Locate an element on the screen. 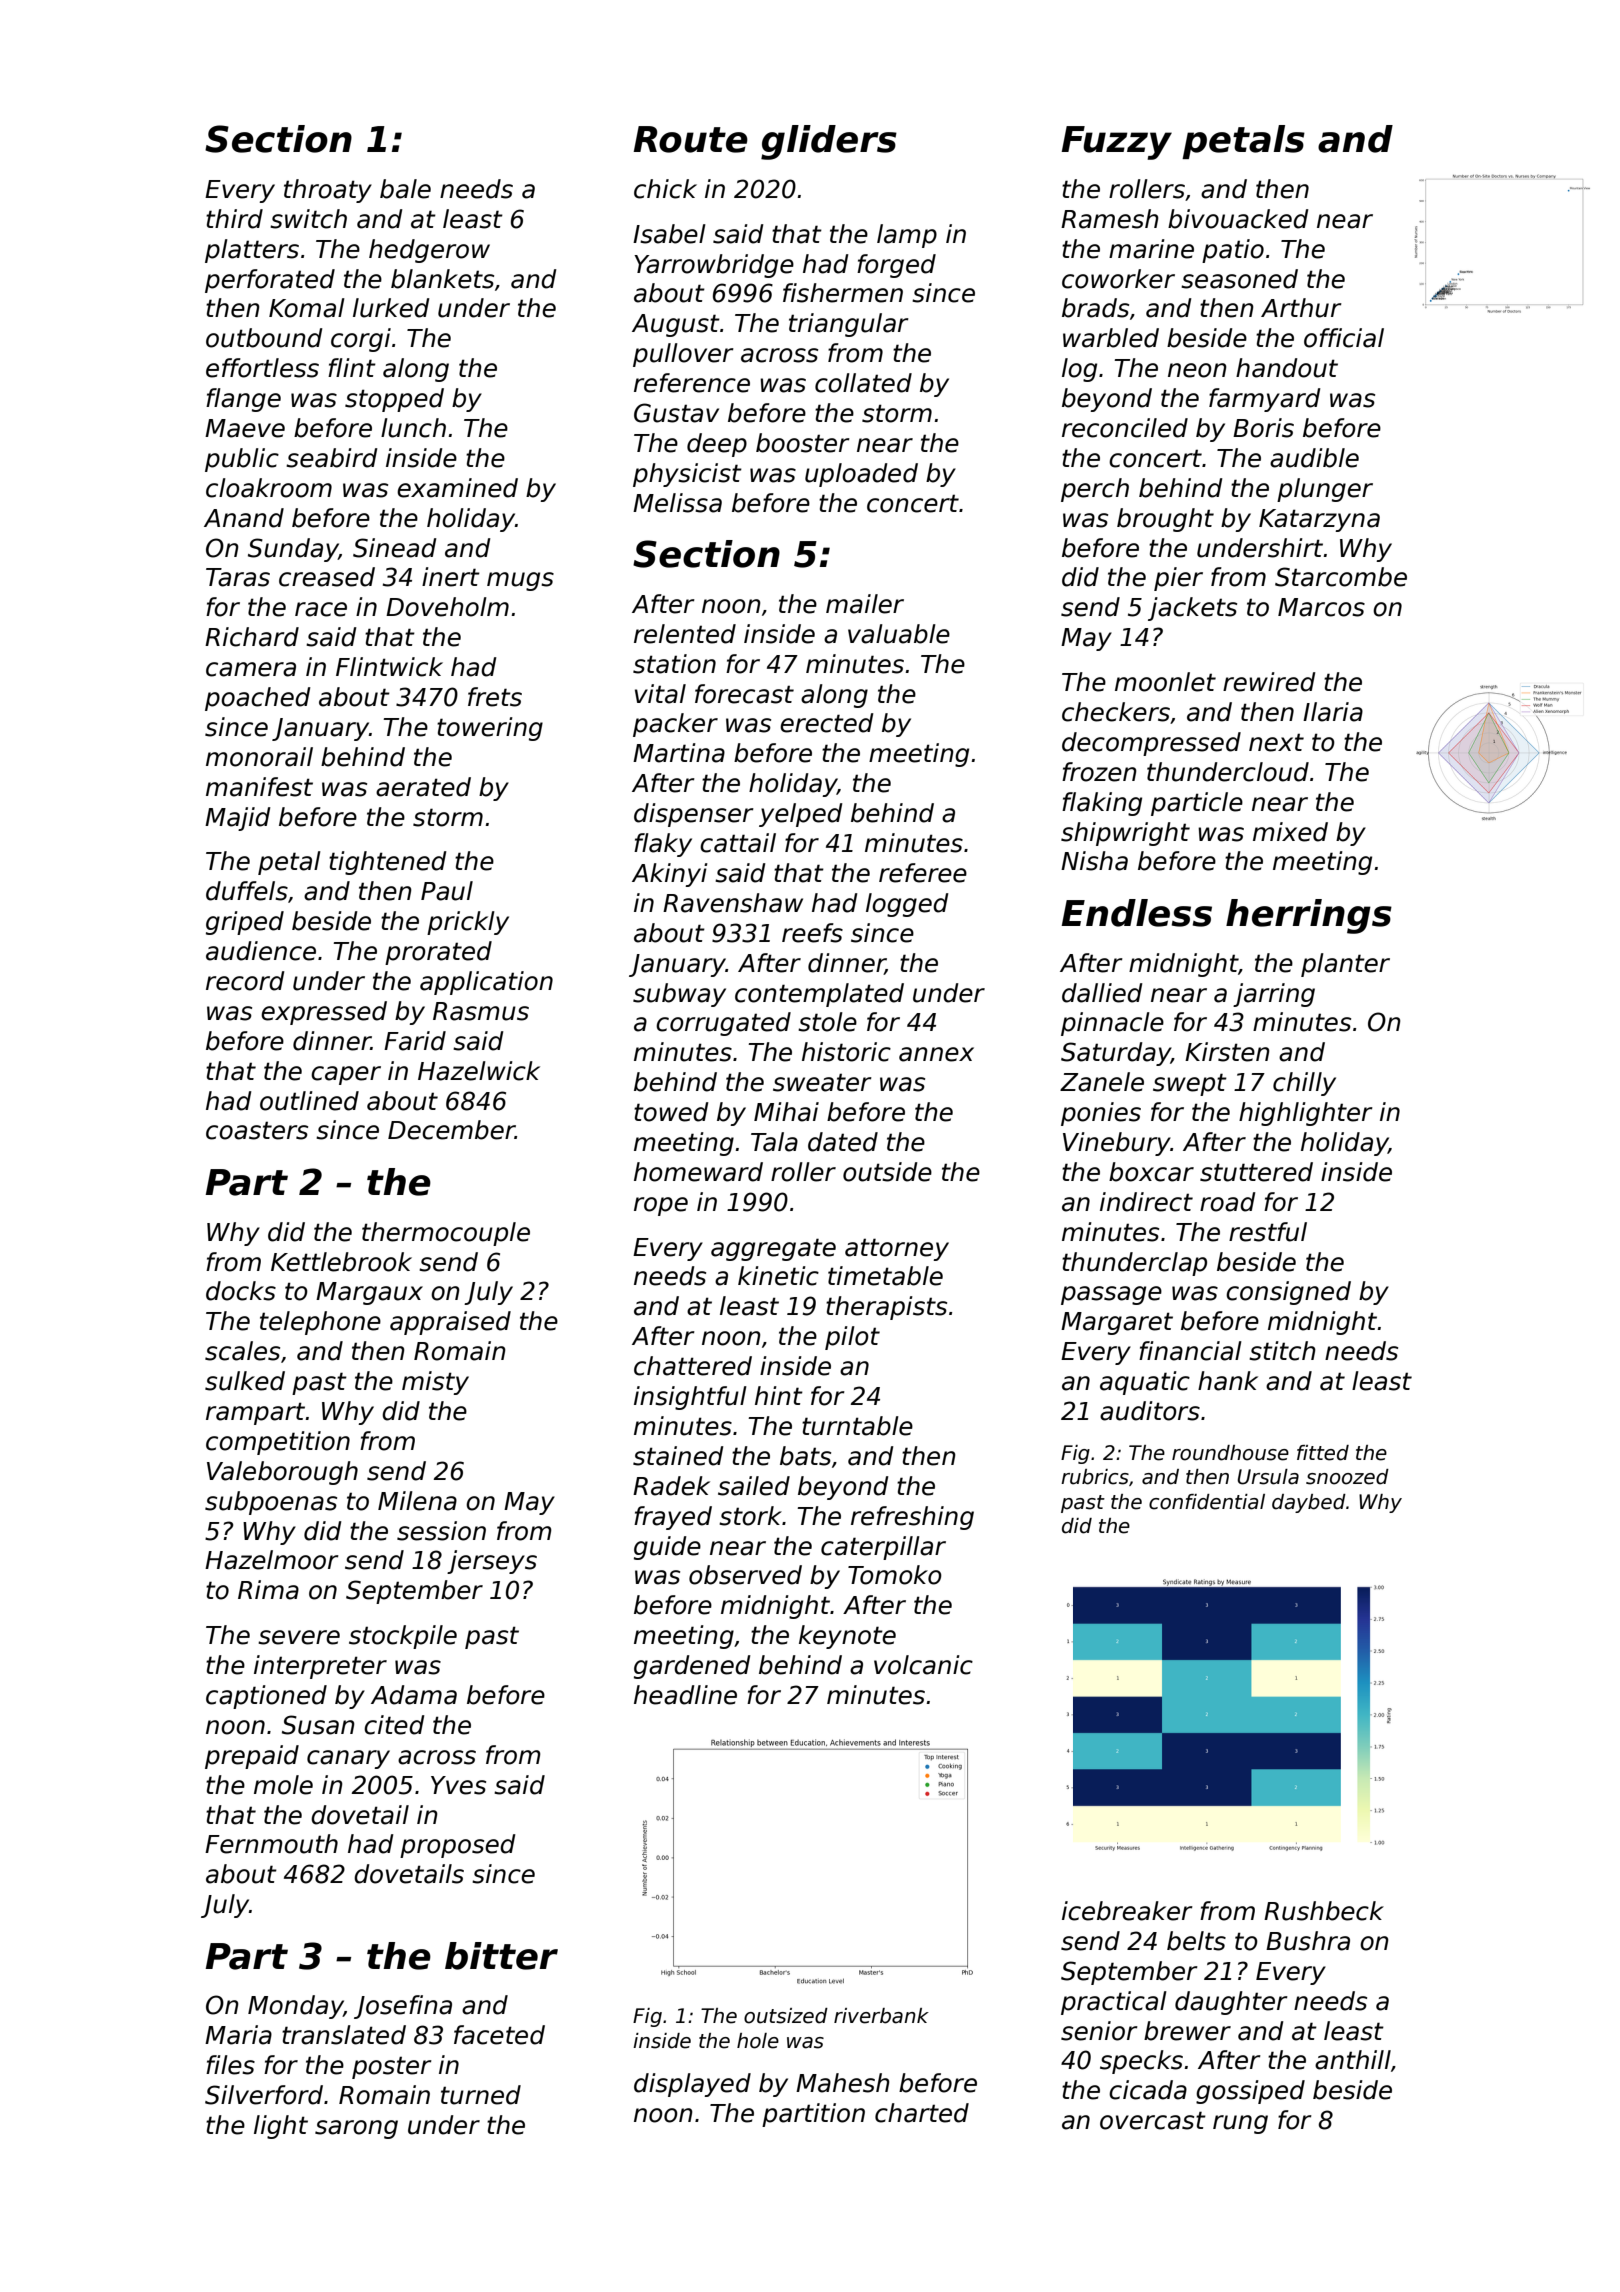 The width and height of the screenshot is (1620, 2292). effortless is located at coordinates (262, 368).
